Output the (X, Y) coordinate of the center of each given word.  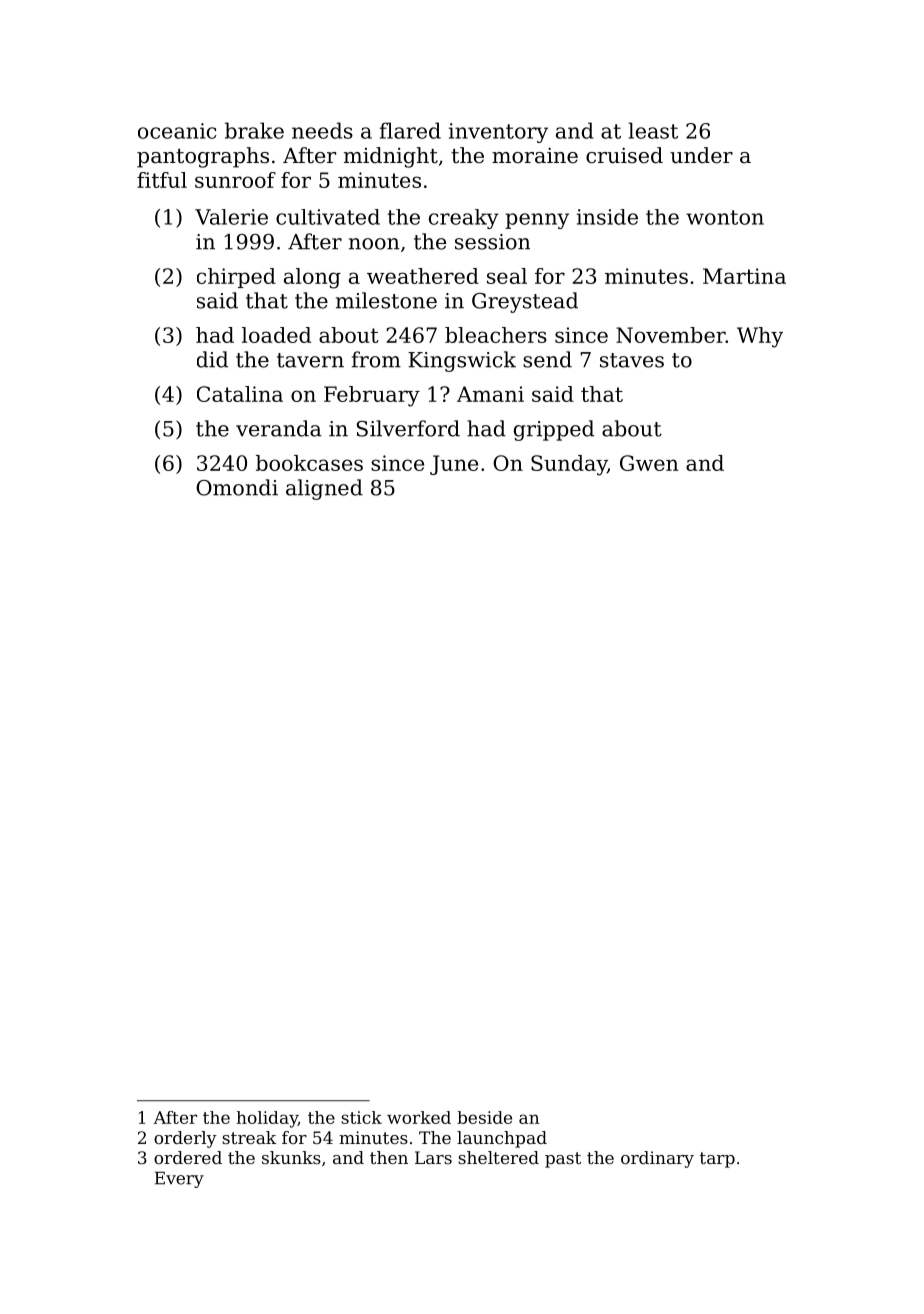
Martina (744, 276)
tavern (310, 360)
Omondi (237, 487)
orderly (185, 1139)
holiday (267, 1119)
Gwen (649, 463)
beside (484, 1117)
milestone (386, 300)
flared (410, 130)
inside (607, 217)
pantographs (203, 157)
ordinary (657, 1159)
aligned (324, 489)
